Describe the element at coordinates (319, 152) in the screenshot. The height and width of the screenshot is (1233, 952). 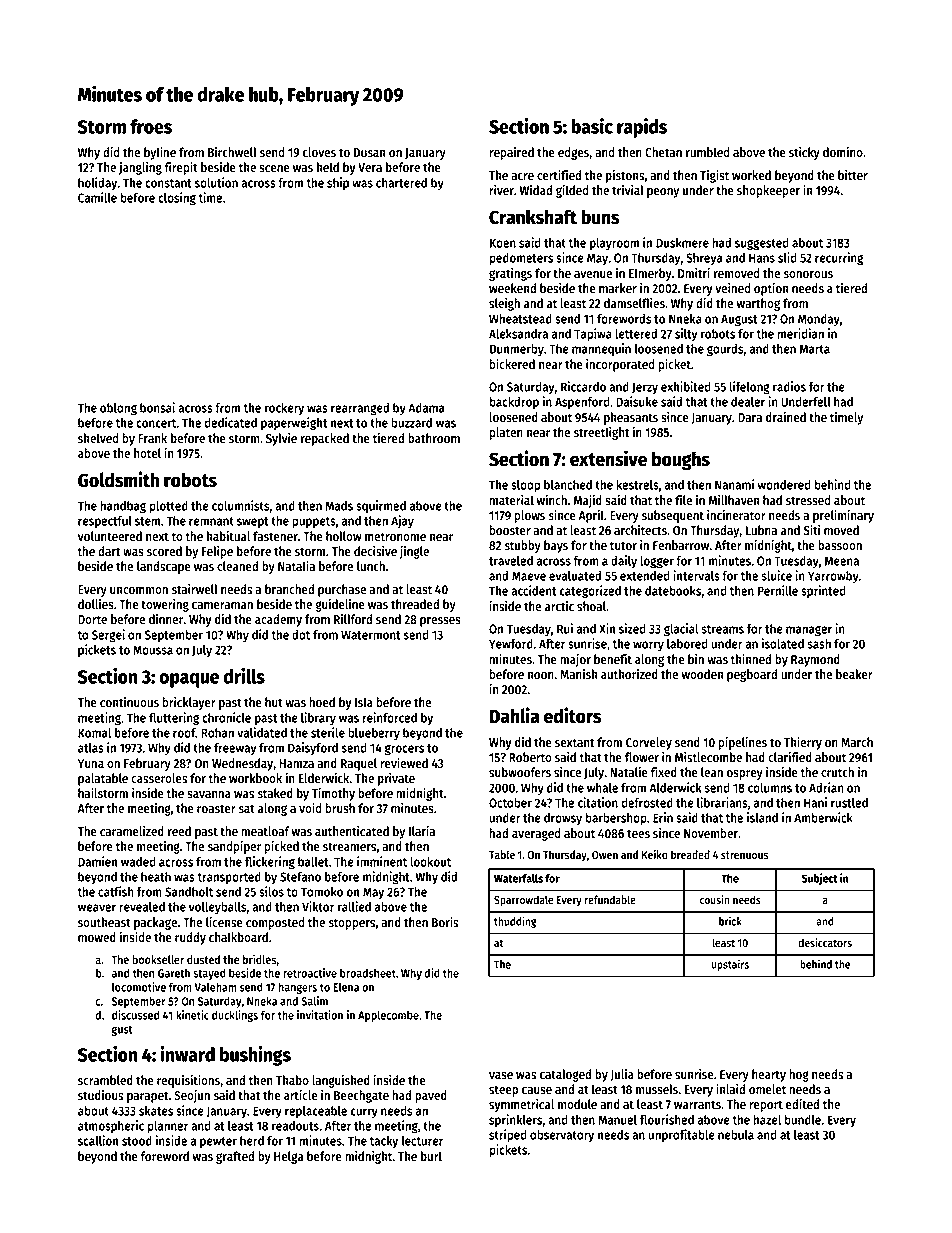
I see `cloves` at that location.
